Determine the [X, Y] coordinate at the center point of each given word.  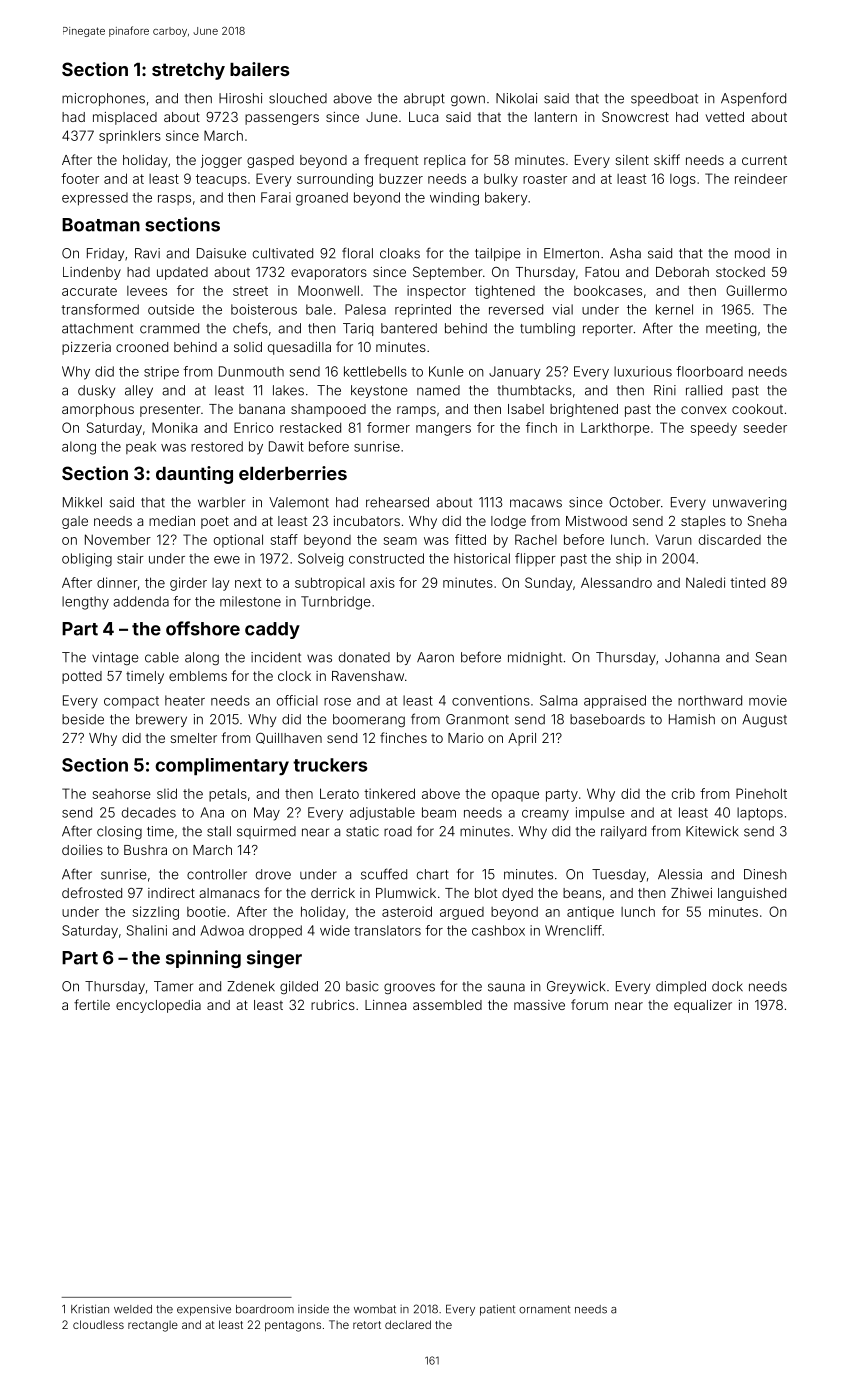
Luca [423, 117]
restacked [310, 427]
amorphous [98, 410]
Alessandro [616, 582]
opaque [515, 796]
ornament [544, 1309]
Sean [771, 657]
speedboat [664, 99]
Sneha [767, 521]
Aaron [435, 657]
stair [130, 558]
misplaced [125, 118]
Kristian [90, 1309]
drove [273, 874]
